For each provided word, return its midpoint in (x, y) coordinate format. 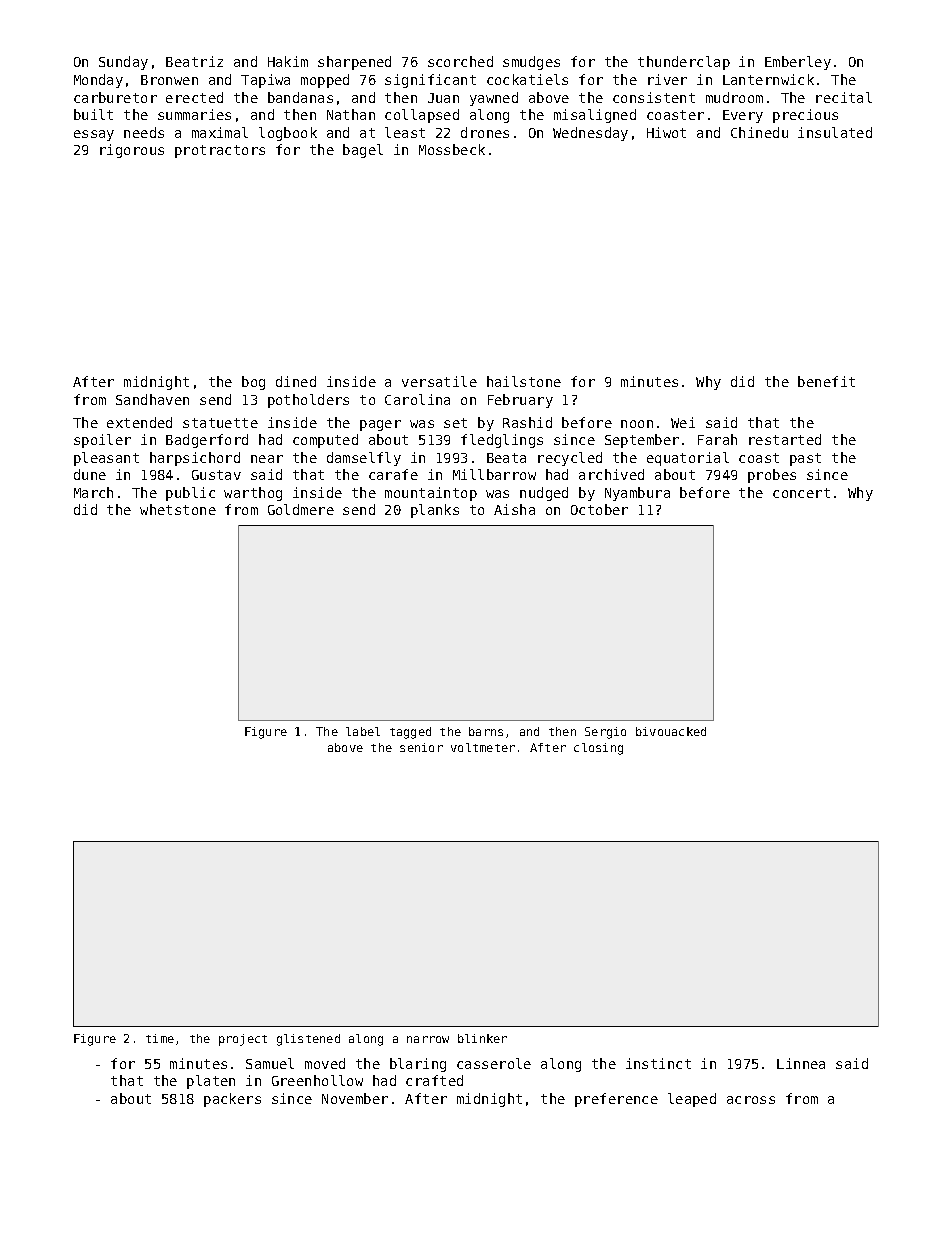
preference (616, 1100)
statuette (220, 423)
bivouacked (671, 731)
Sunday (123, 63)
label (363, 731)
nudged (544, 494)
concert (801, 493)
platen (211, 1082)
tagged (410, 733)
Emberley (798, 63)
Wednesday (590, 134)
